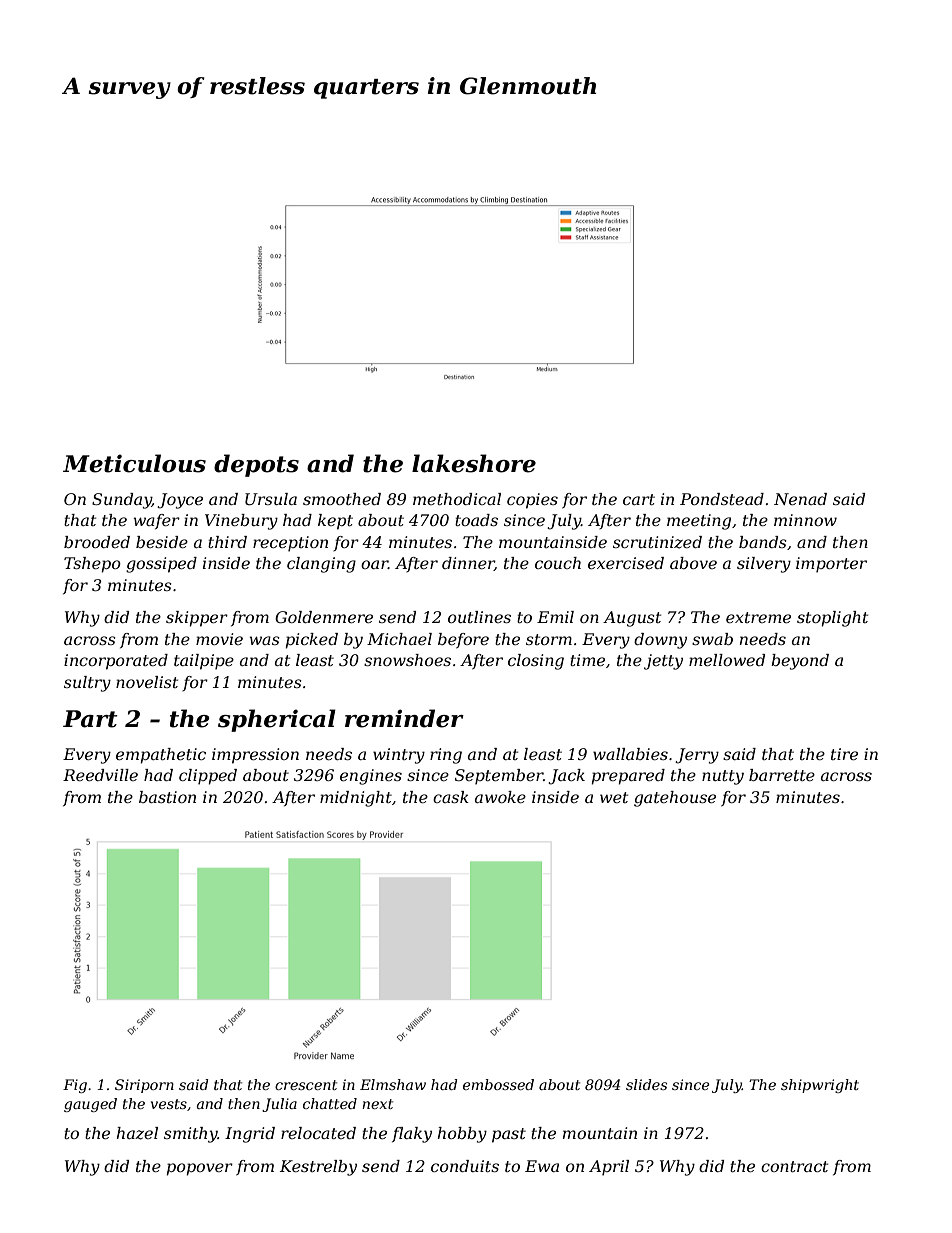 This screenshot has width=952, height=1233. I want to click on midnight, so click(356, 799).
